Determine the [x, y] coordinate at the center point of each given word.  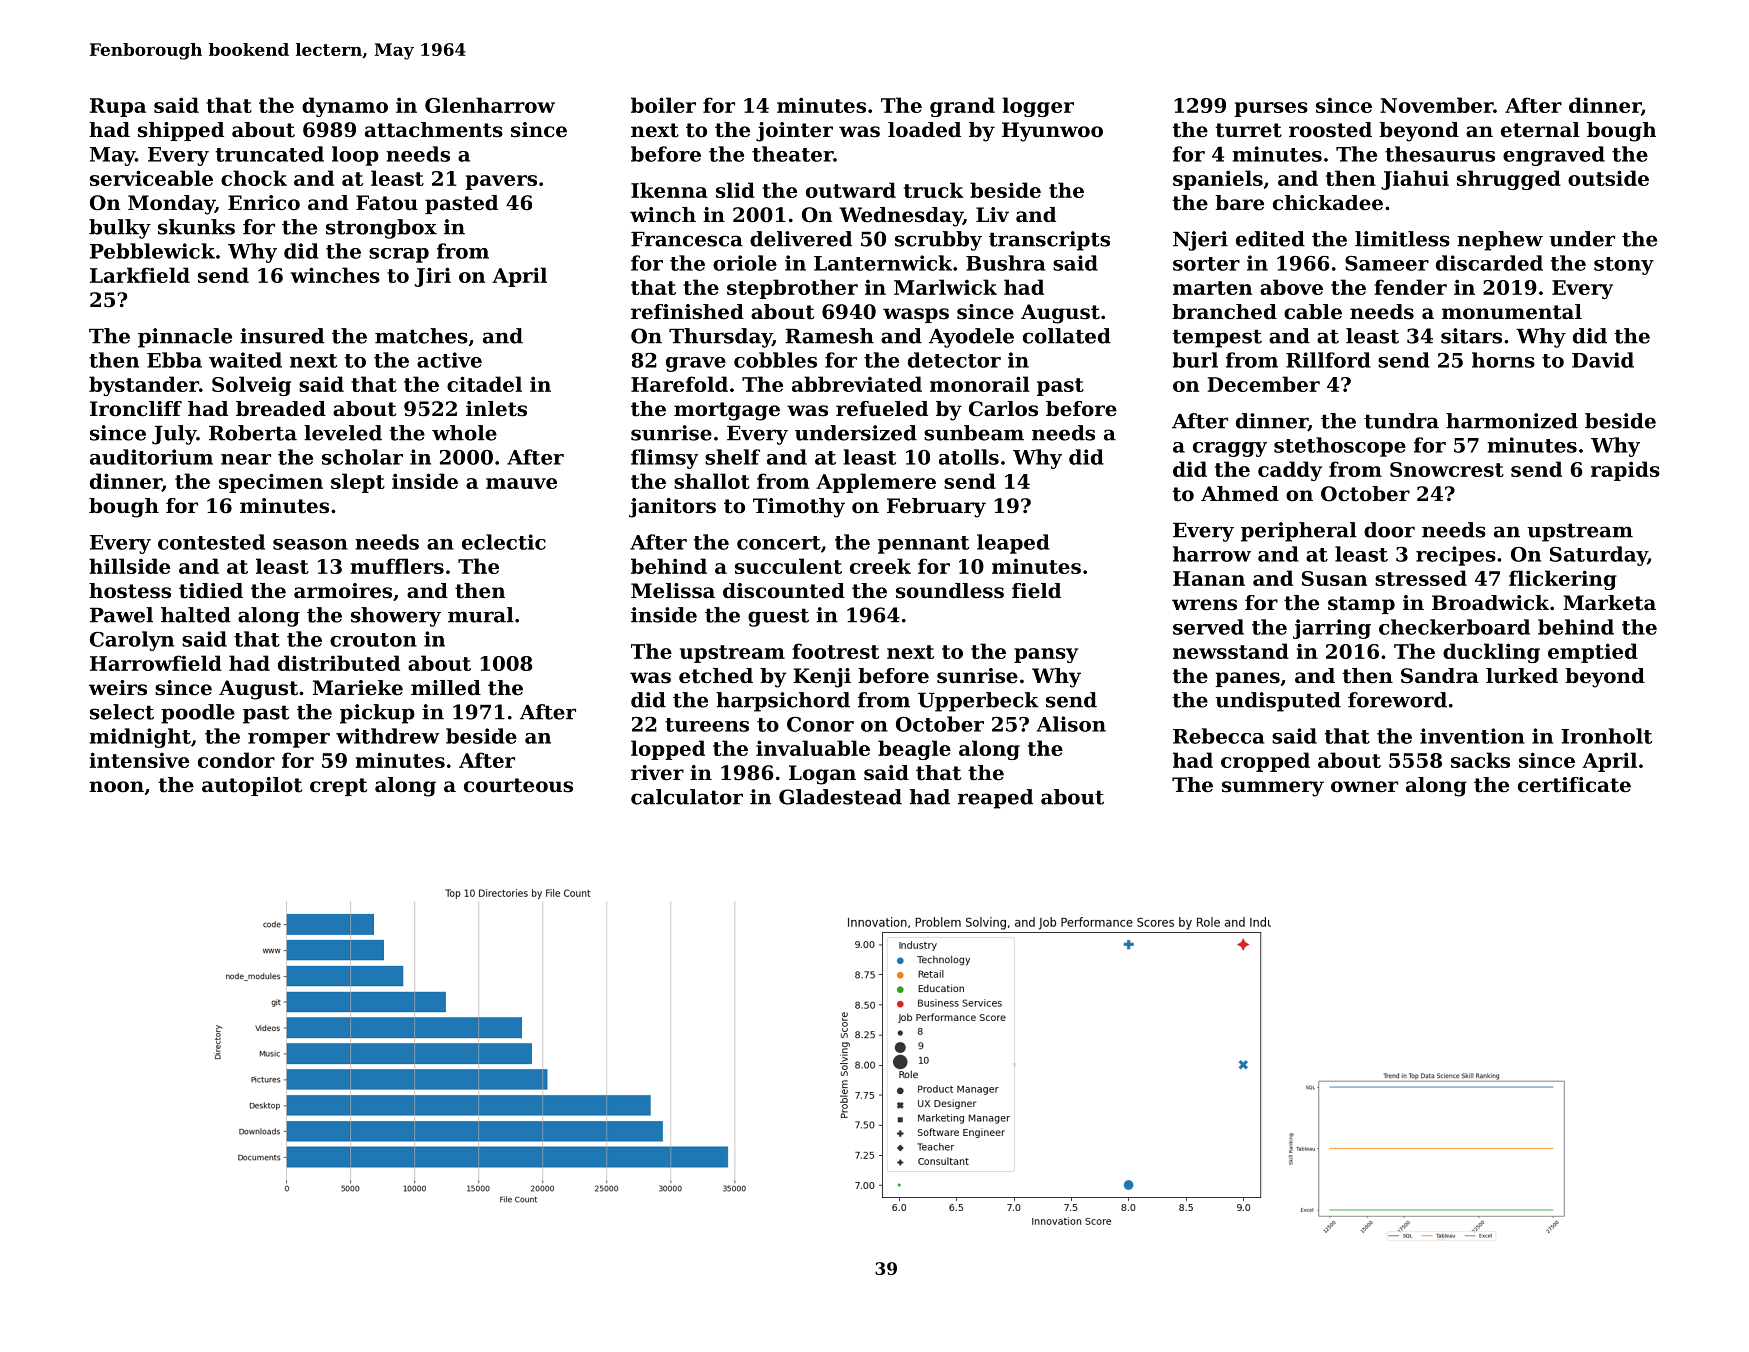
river [657, 773]
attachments [434, 130]
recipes [1456, 556]
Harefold [679, 384]
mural [481, 615]
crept [338, 787]
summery [1273, 789]
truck [934, 190]
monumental [1512, 312]
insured [282, 336]
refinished [687, 312]
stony [1624, 266]
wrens [1204, 605]
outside [1608, 178]
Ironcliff [136, 409]
